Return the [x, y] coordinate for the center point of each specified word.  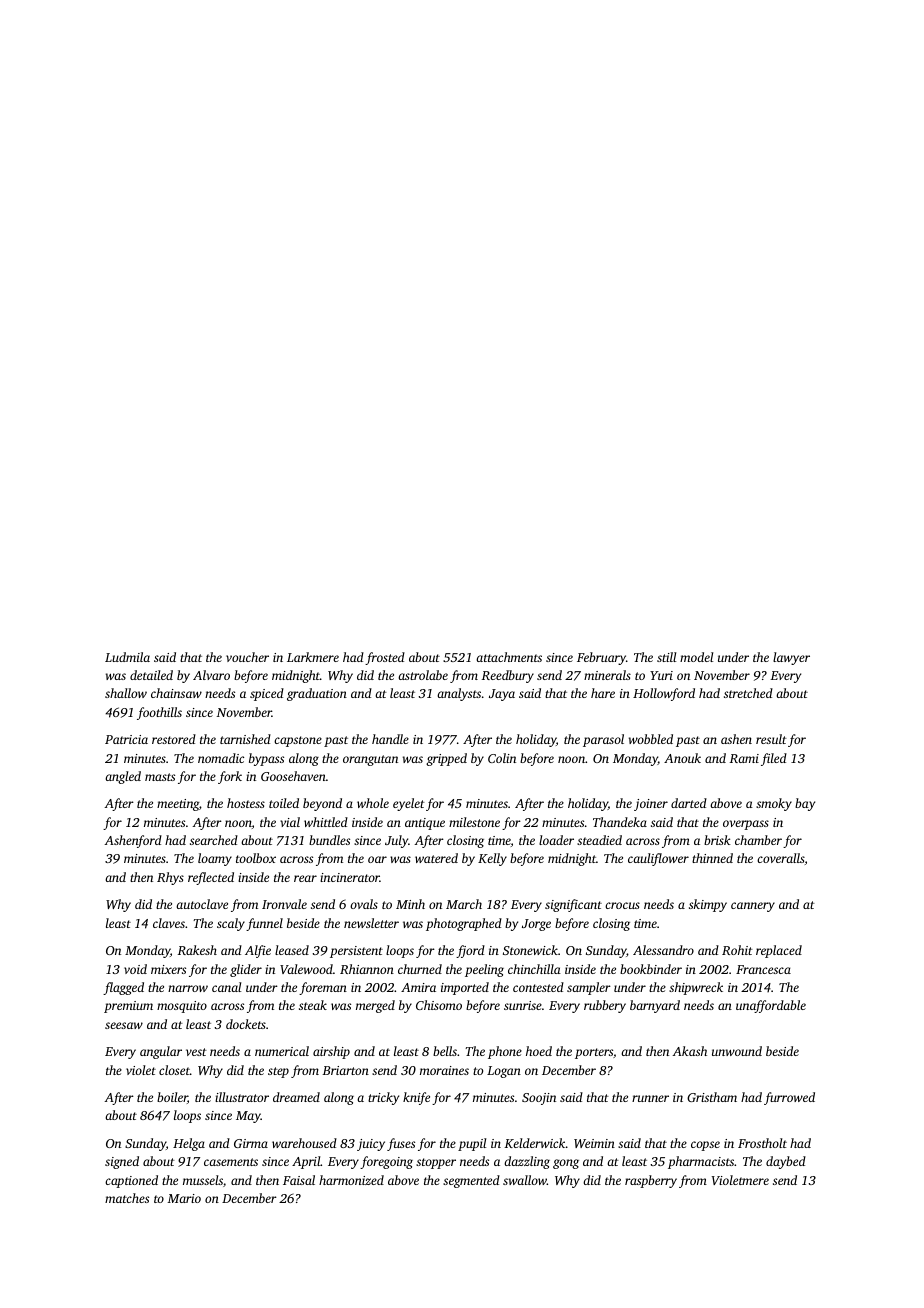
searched [214, 840]
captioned [131, 1181]
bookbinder [651, 969]
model [696, 657]
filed [774, 759]
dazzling [527, 1162]
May [248, 1117]
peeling [484, 970]
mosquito [182, 1007]
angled [123, 777]
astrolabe [423, 675]
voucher [247, 657]
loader [556, 840]
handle [390, 739]
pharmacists [701, 1162]
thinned [712, 858]
